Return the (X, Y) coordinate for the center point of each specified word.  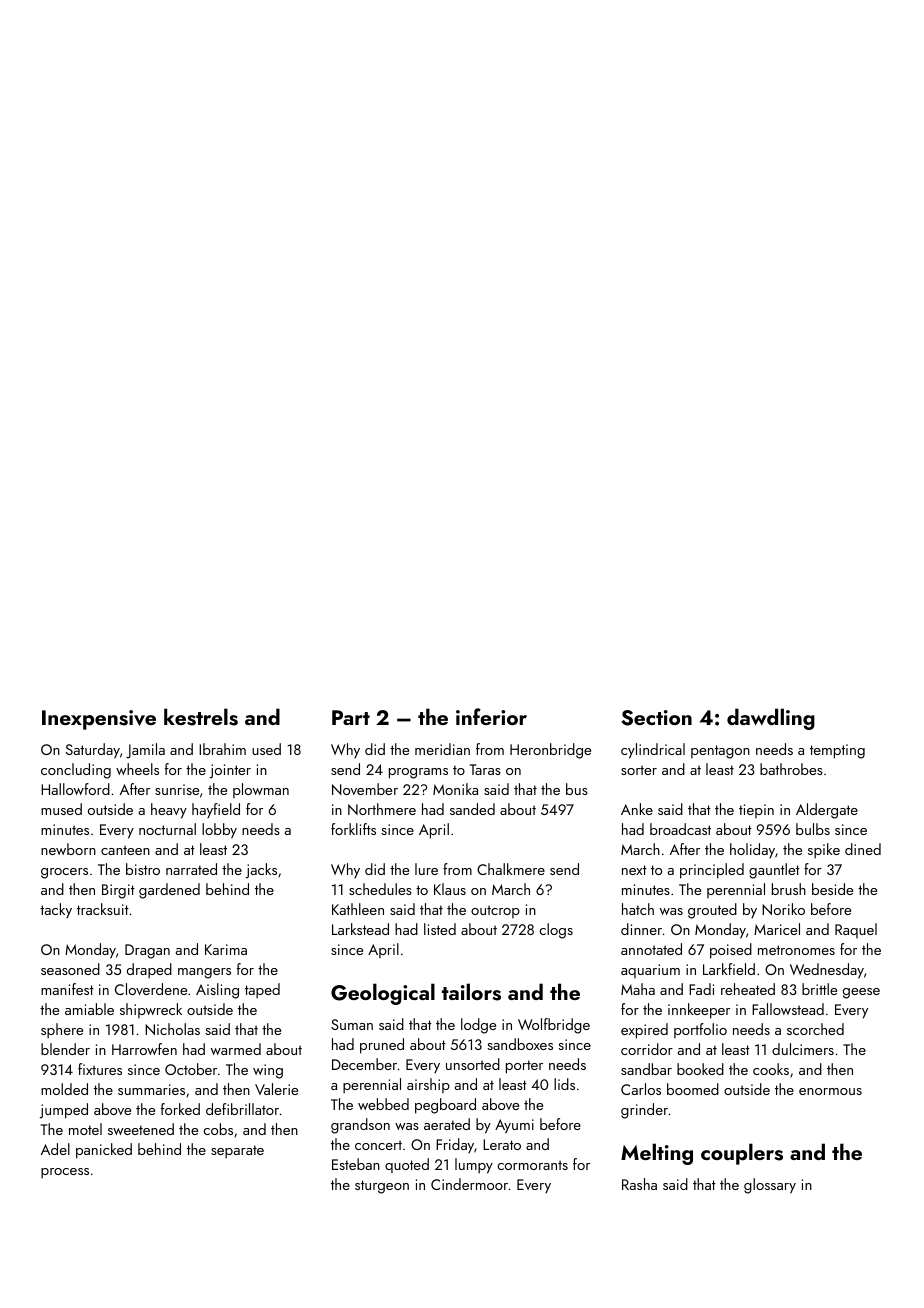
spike (824, 851)
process (65, 1173)
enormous (830, 1091)
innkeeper (699, 1011)
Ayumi (514, 1126)
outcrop (495, 911)
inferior (491, 716)
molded (64, 1089)
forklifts (353, 829)
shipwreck (151, 1010)
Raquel (856, 930)
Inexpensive (99, 720)
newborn (68, 849)
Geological (383, 994)
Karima (226, 949)
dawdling (771, 719)
